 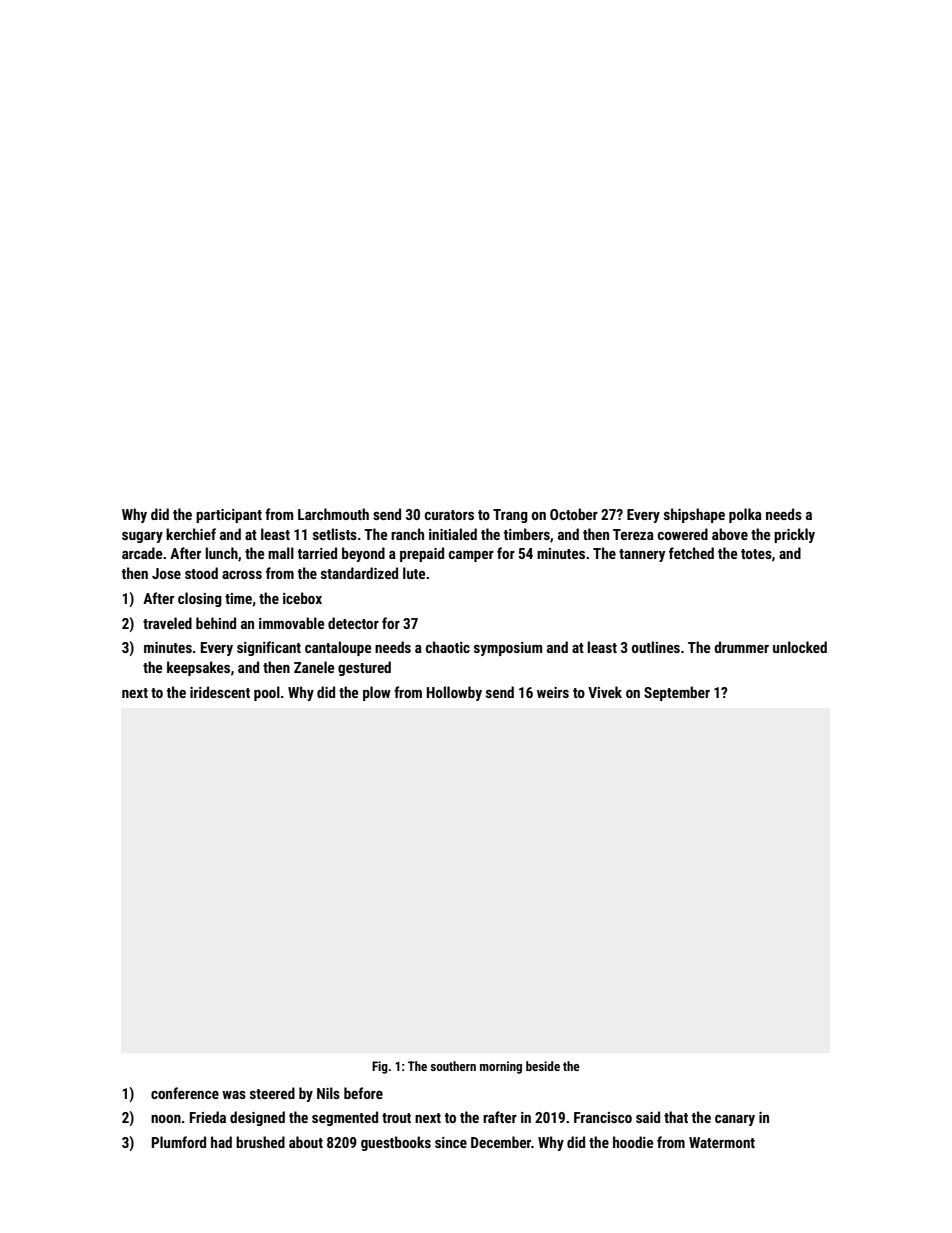 I want to click on unlocked, so click(x=800, y=647).
